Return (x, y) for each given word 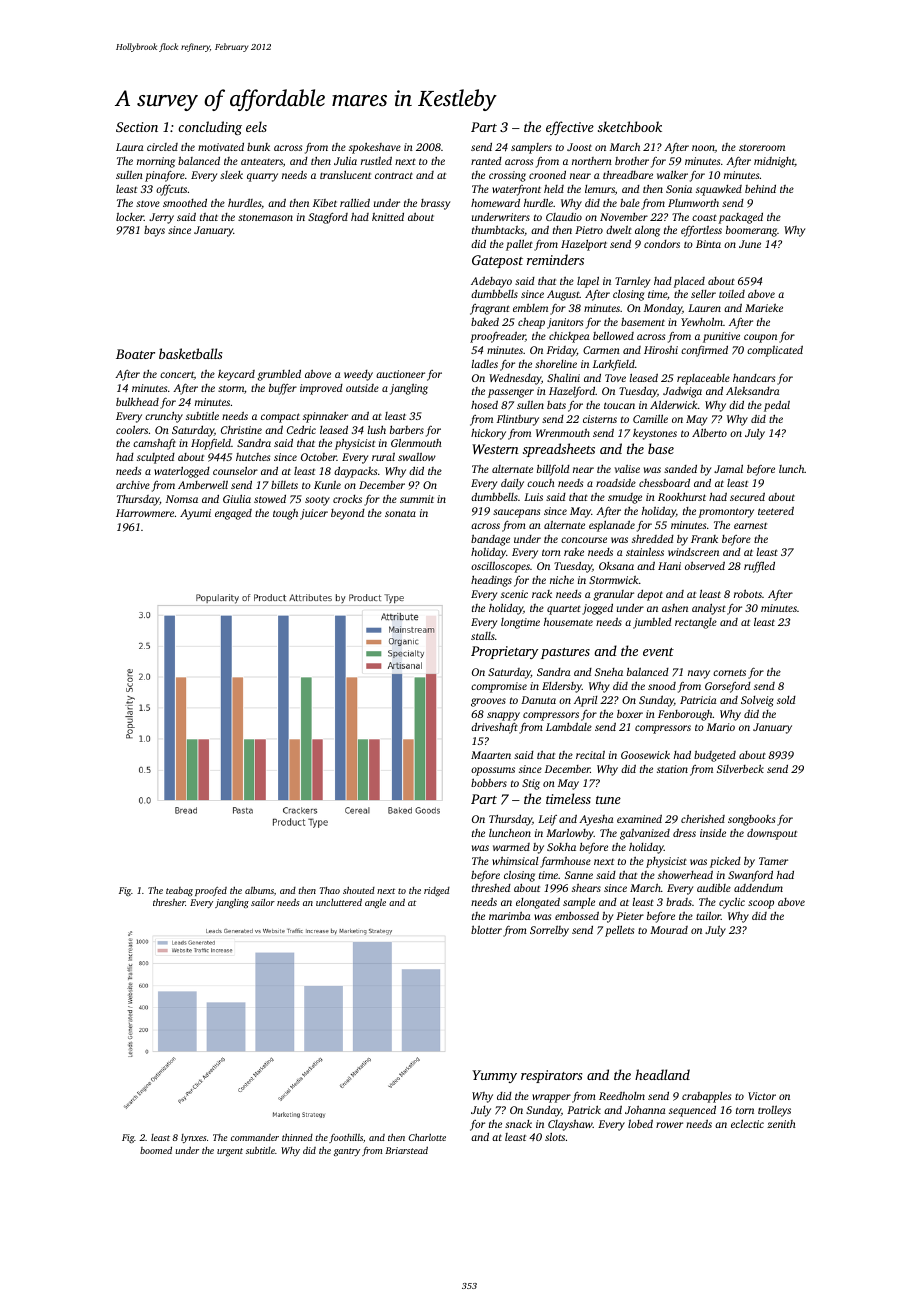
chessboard (664, 483)
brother (632, 161)
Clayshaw (570, 1125)
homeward (495, 203)
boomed (156, 1150)
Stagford (328, 218)
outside (362, 388)
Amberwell (203, 485)
